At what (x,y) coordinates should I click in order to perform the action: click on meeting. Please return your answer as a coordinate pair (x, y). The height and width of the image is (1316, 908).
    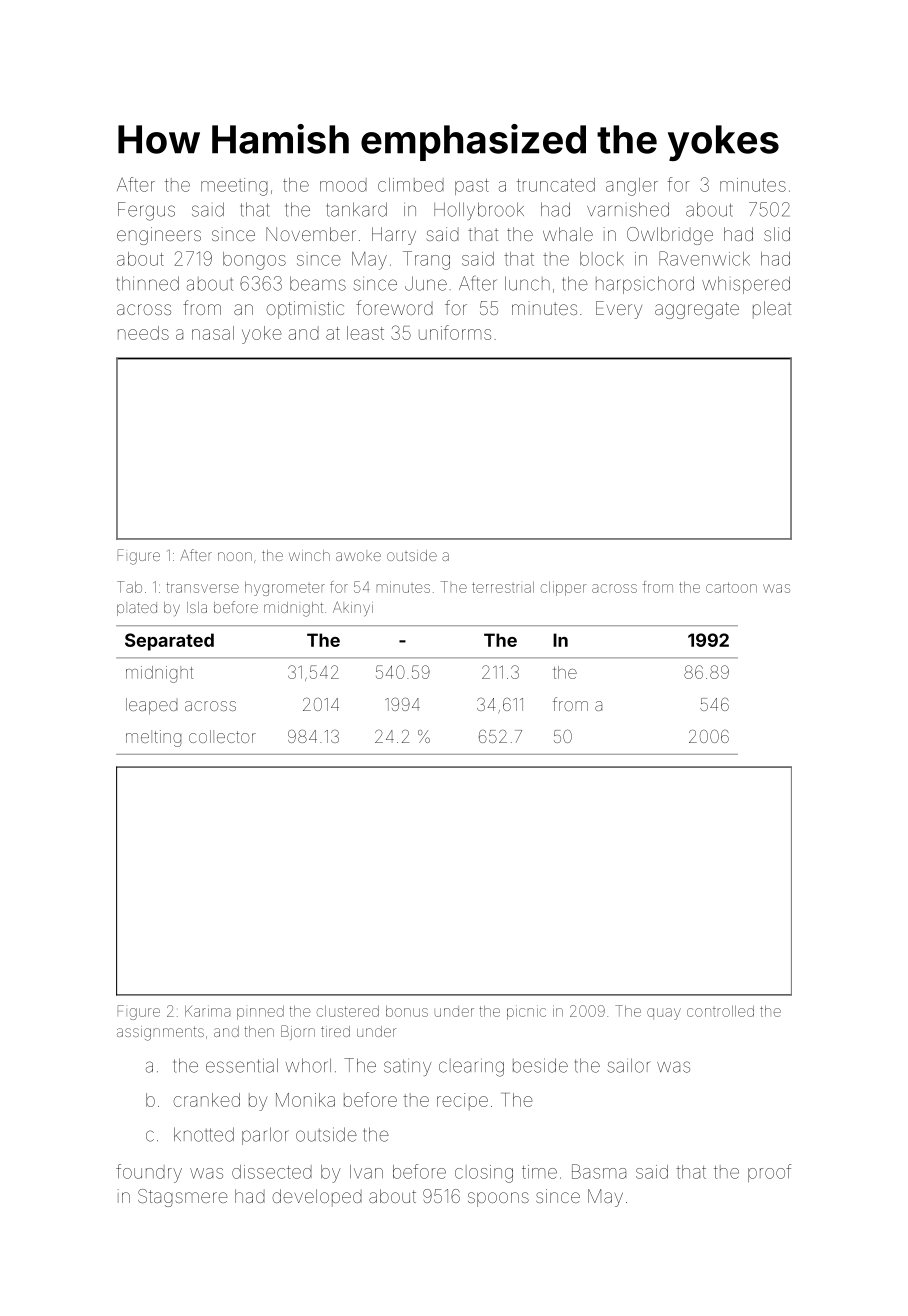
    Looking at the image, I should click on (234, 187).
